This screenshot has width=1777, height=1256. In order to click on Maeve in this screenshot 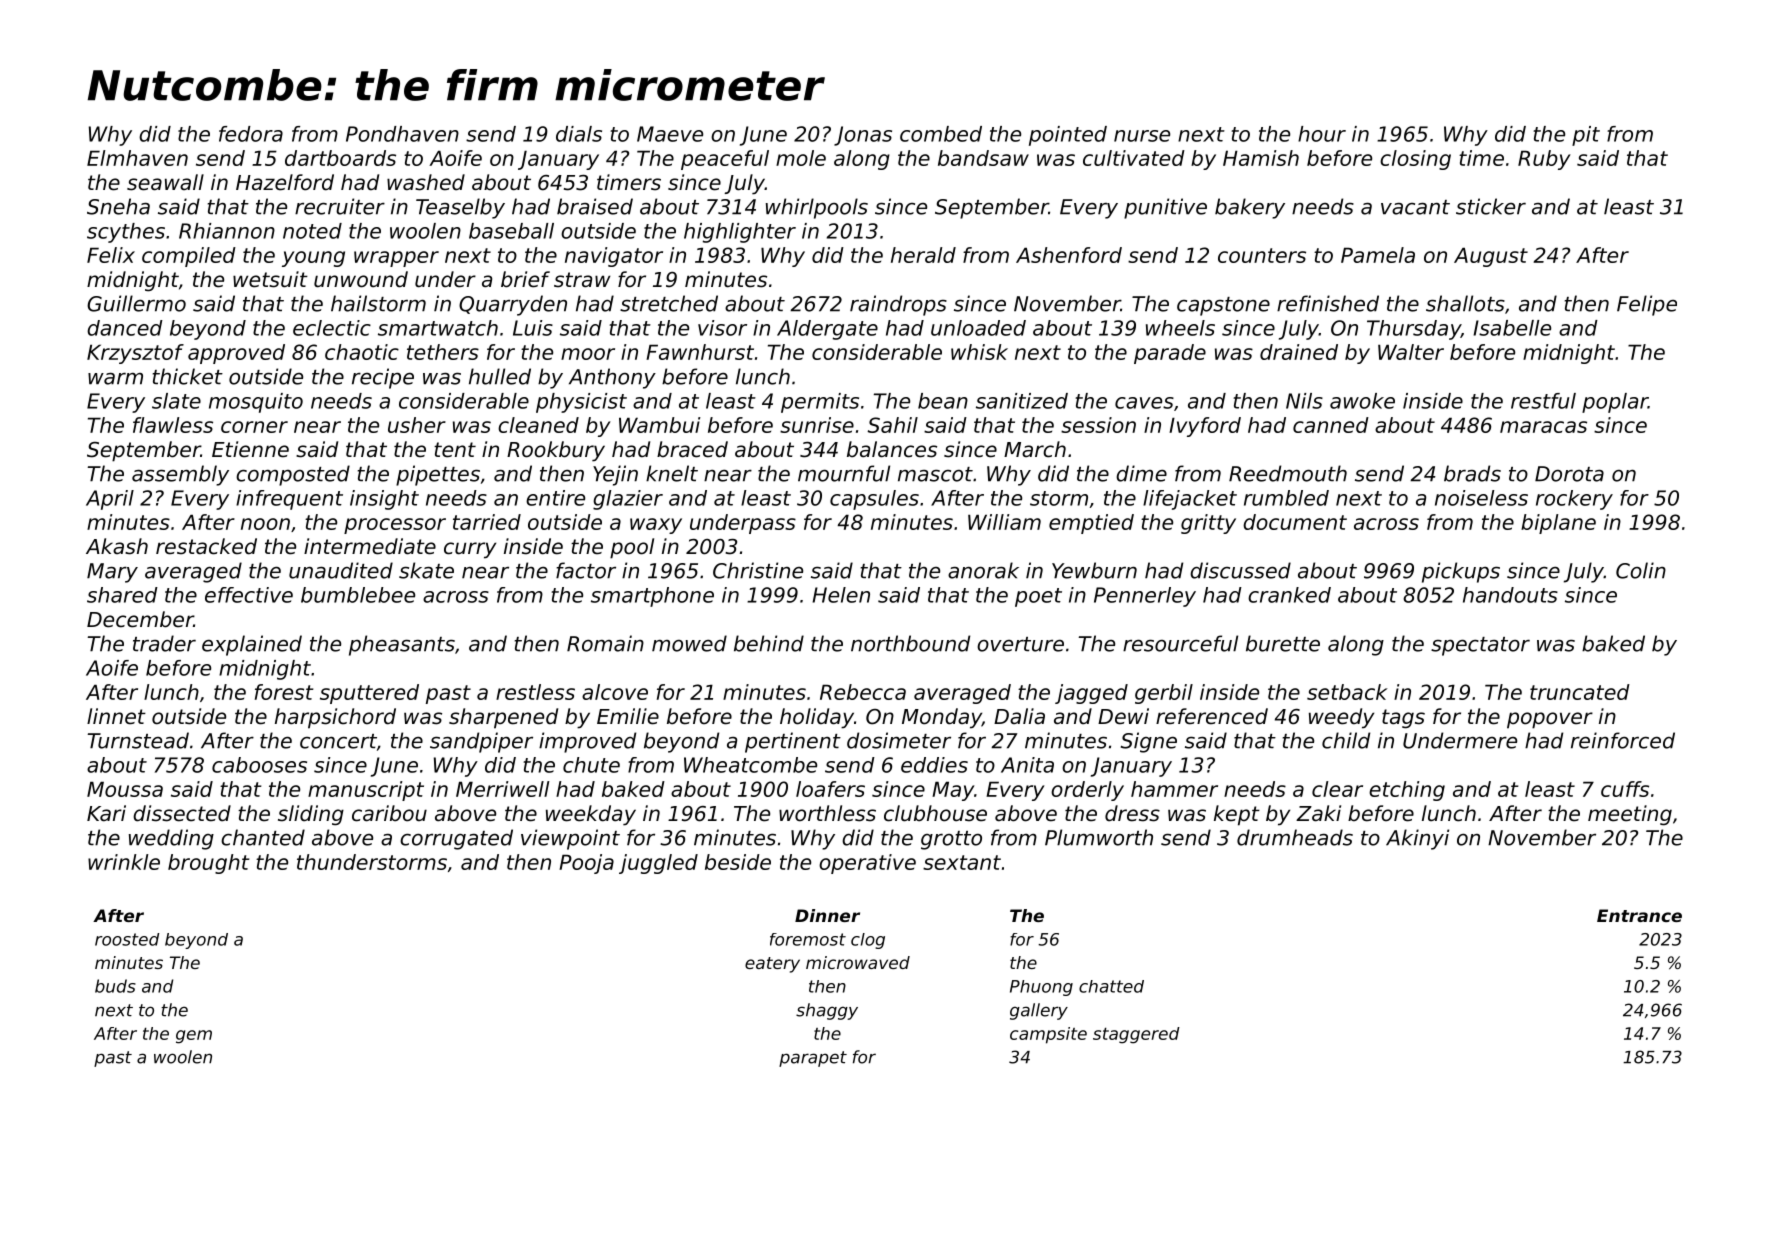, I will do `click(670, 134)`.
